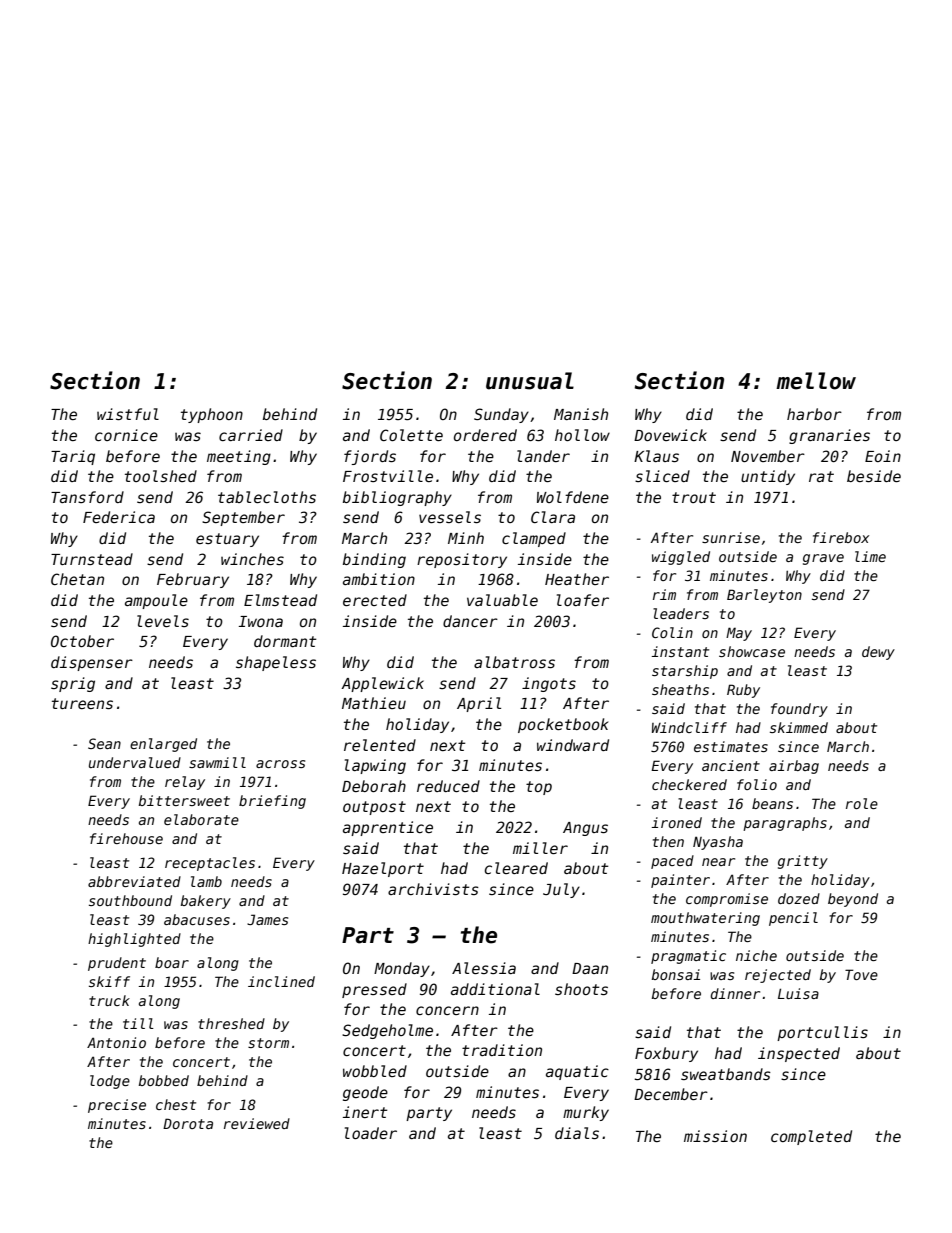  I want to click on miller, so click(540, 848).
